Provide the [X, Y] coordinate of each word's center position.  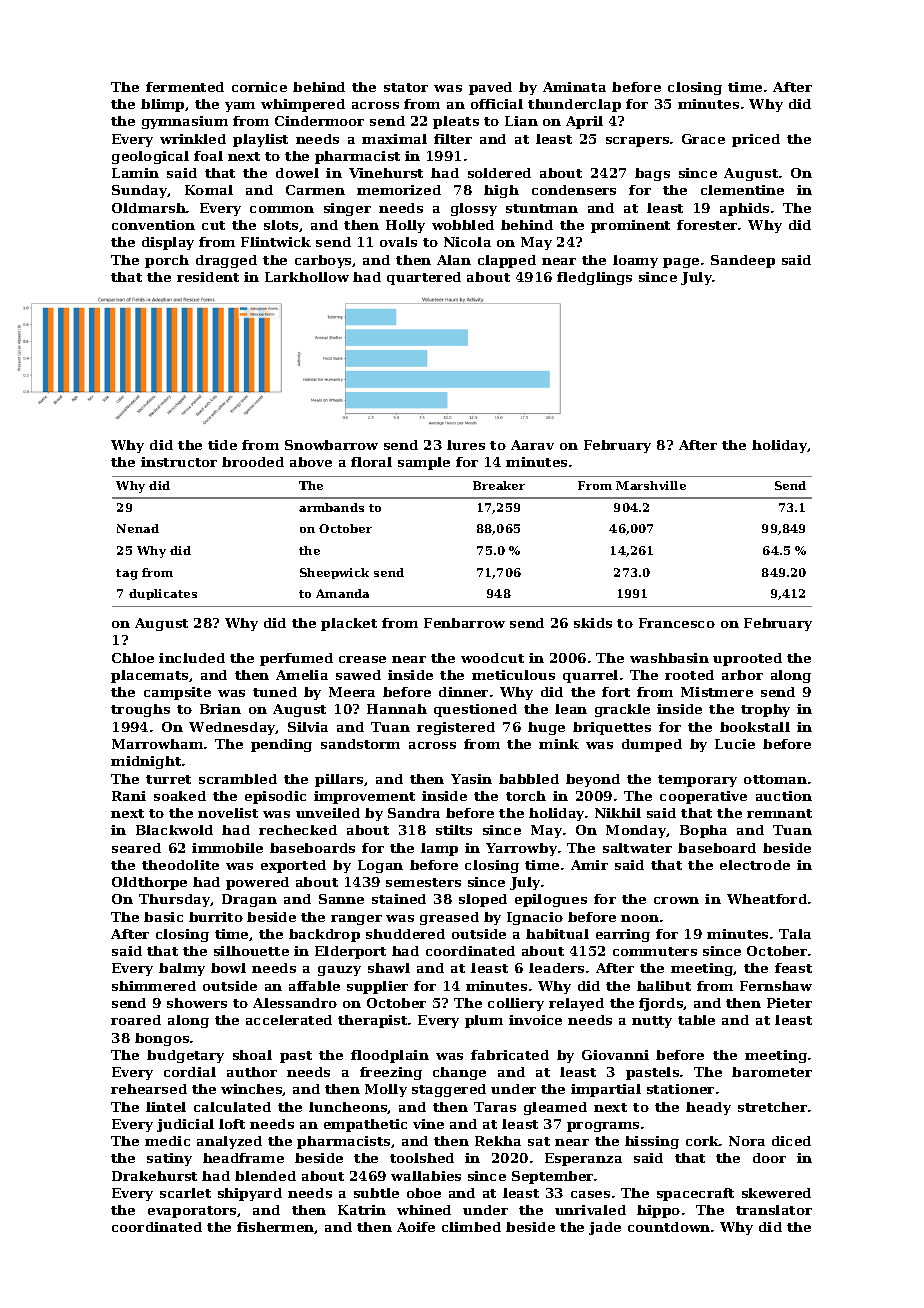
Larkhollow [307, 277]
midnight [146, 762]
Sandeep [743, 261]
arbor [742, 675]
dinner [463, 692]
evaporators [192, 1212]
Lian [521, 121]
